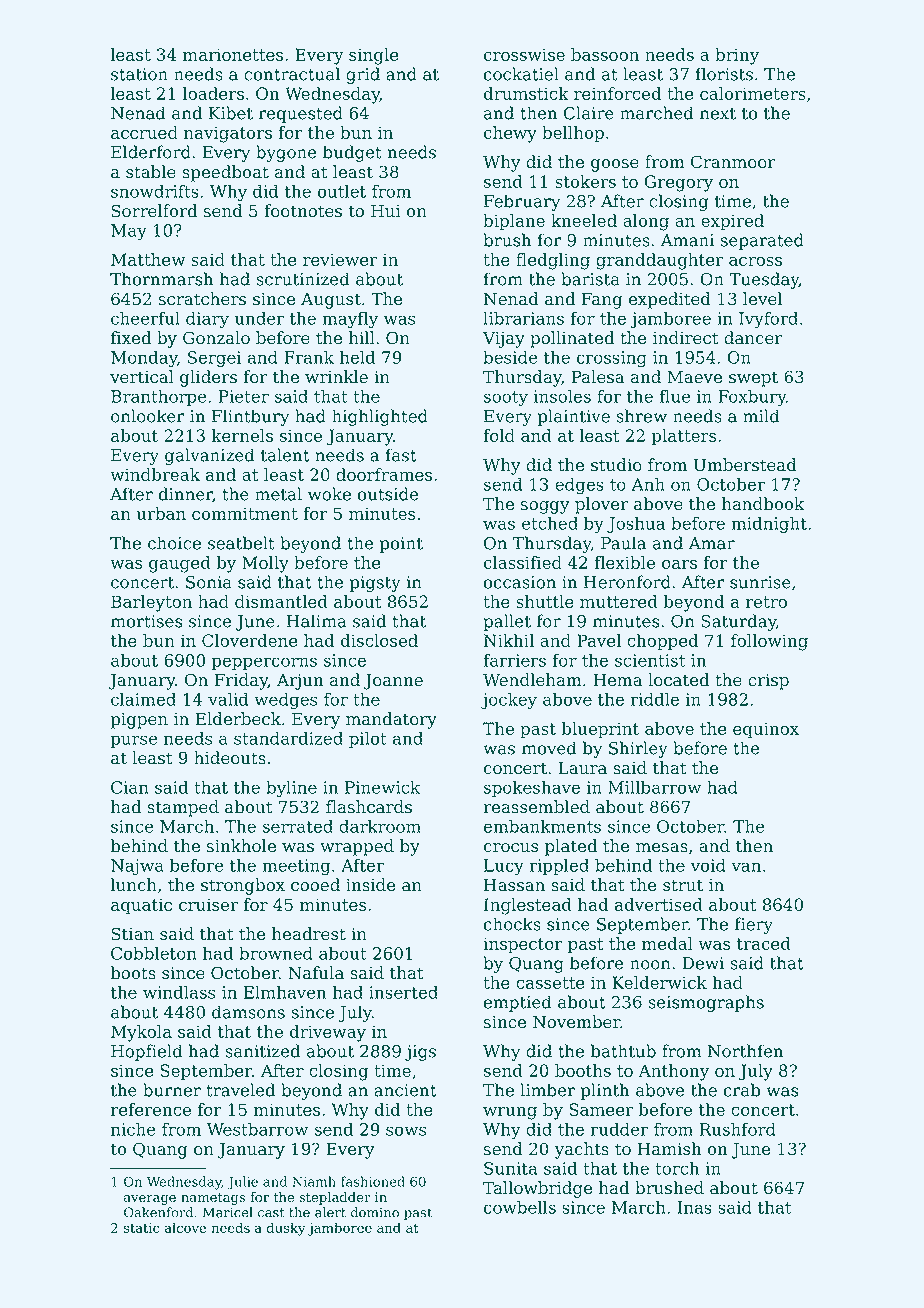 The height and width of the image is (1308, 924). Describe the element at coordinates (262, 1051) in the image. I see `sanitized` at that location.
